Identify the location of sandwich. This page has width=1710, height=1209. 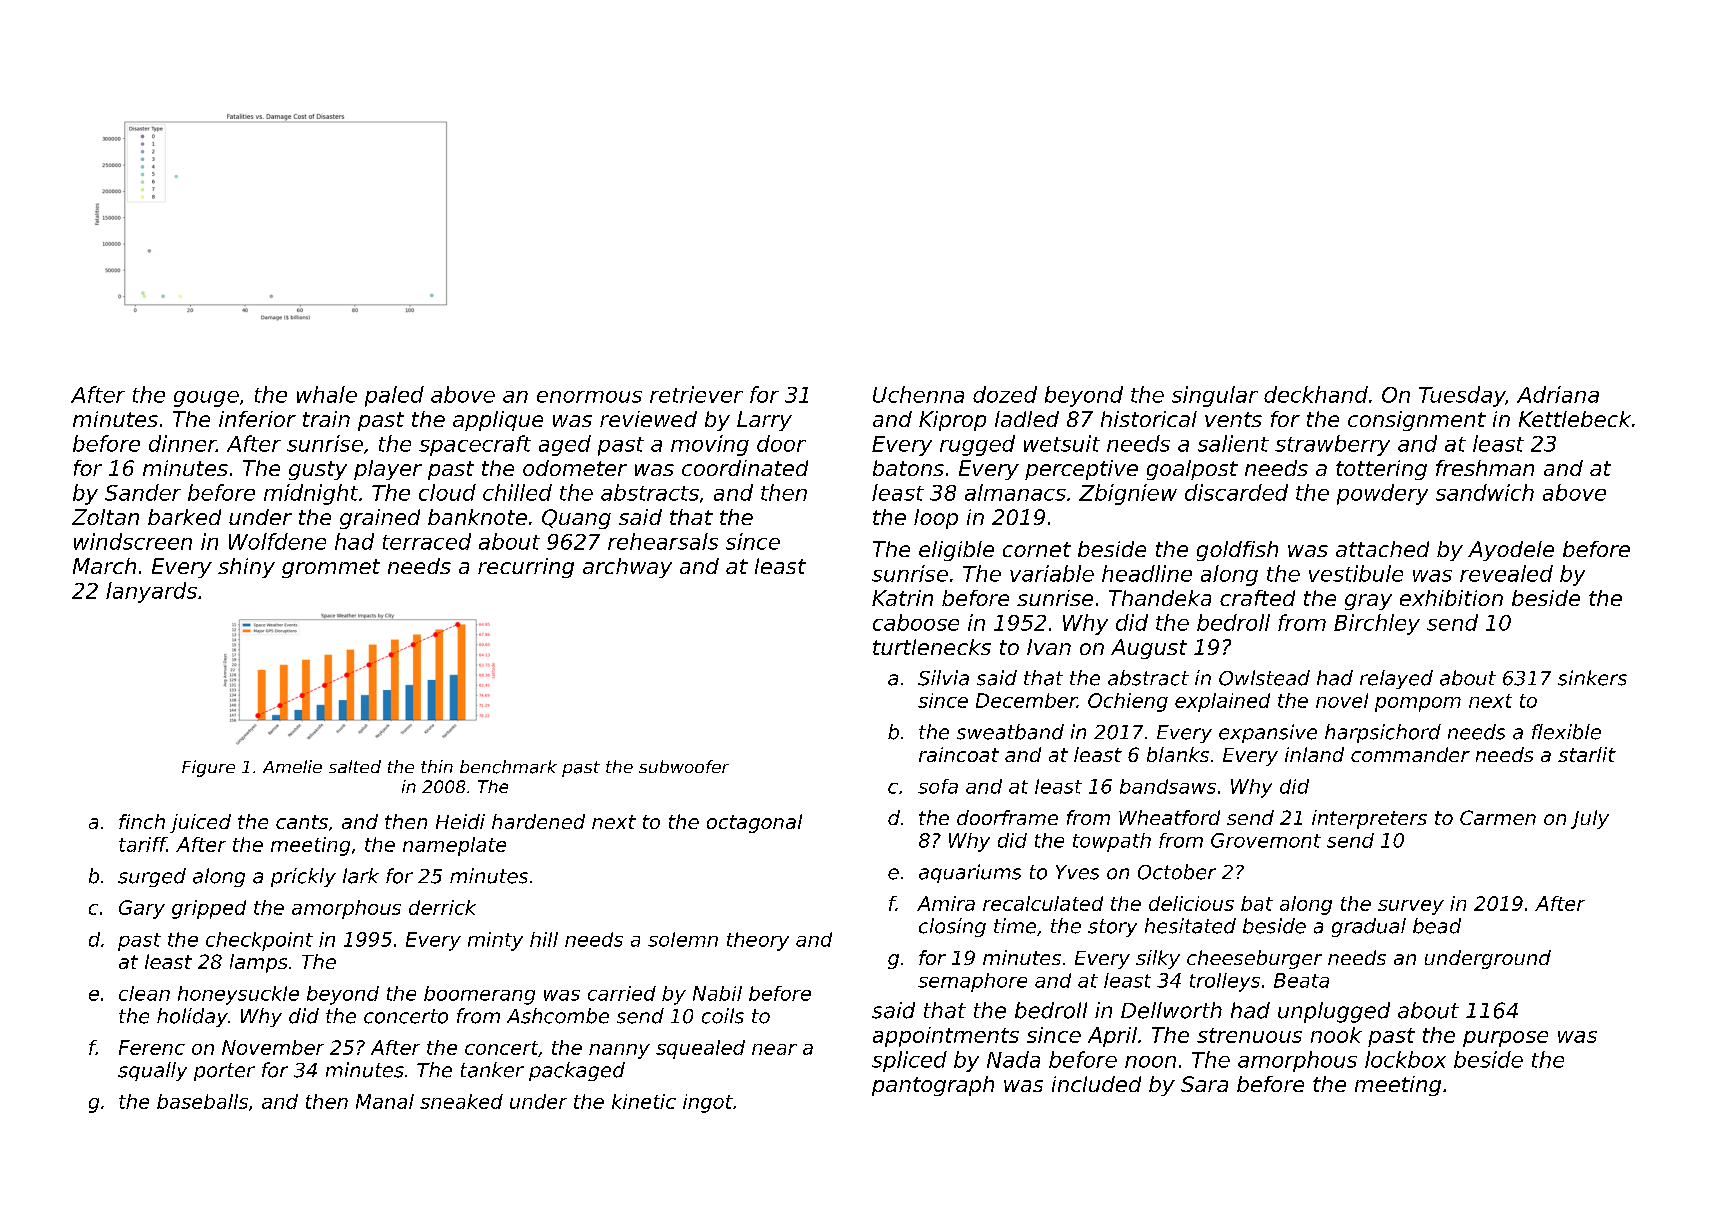
(1485, 492).
